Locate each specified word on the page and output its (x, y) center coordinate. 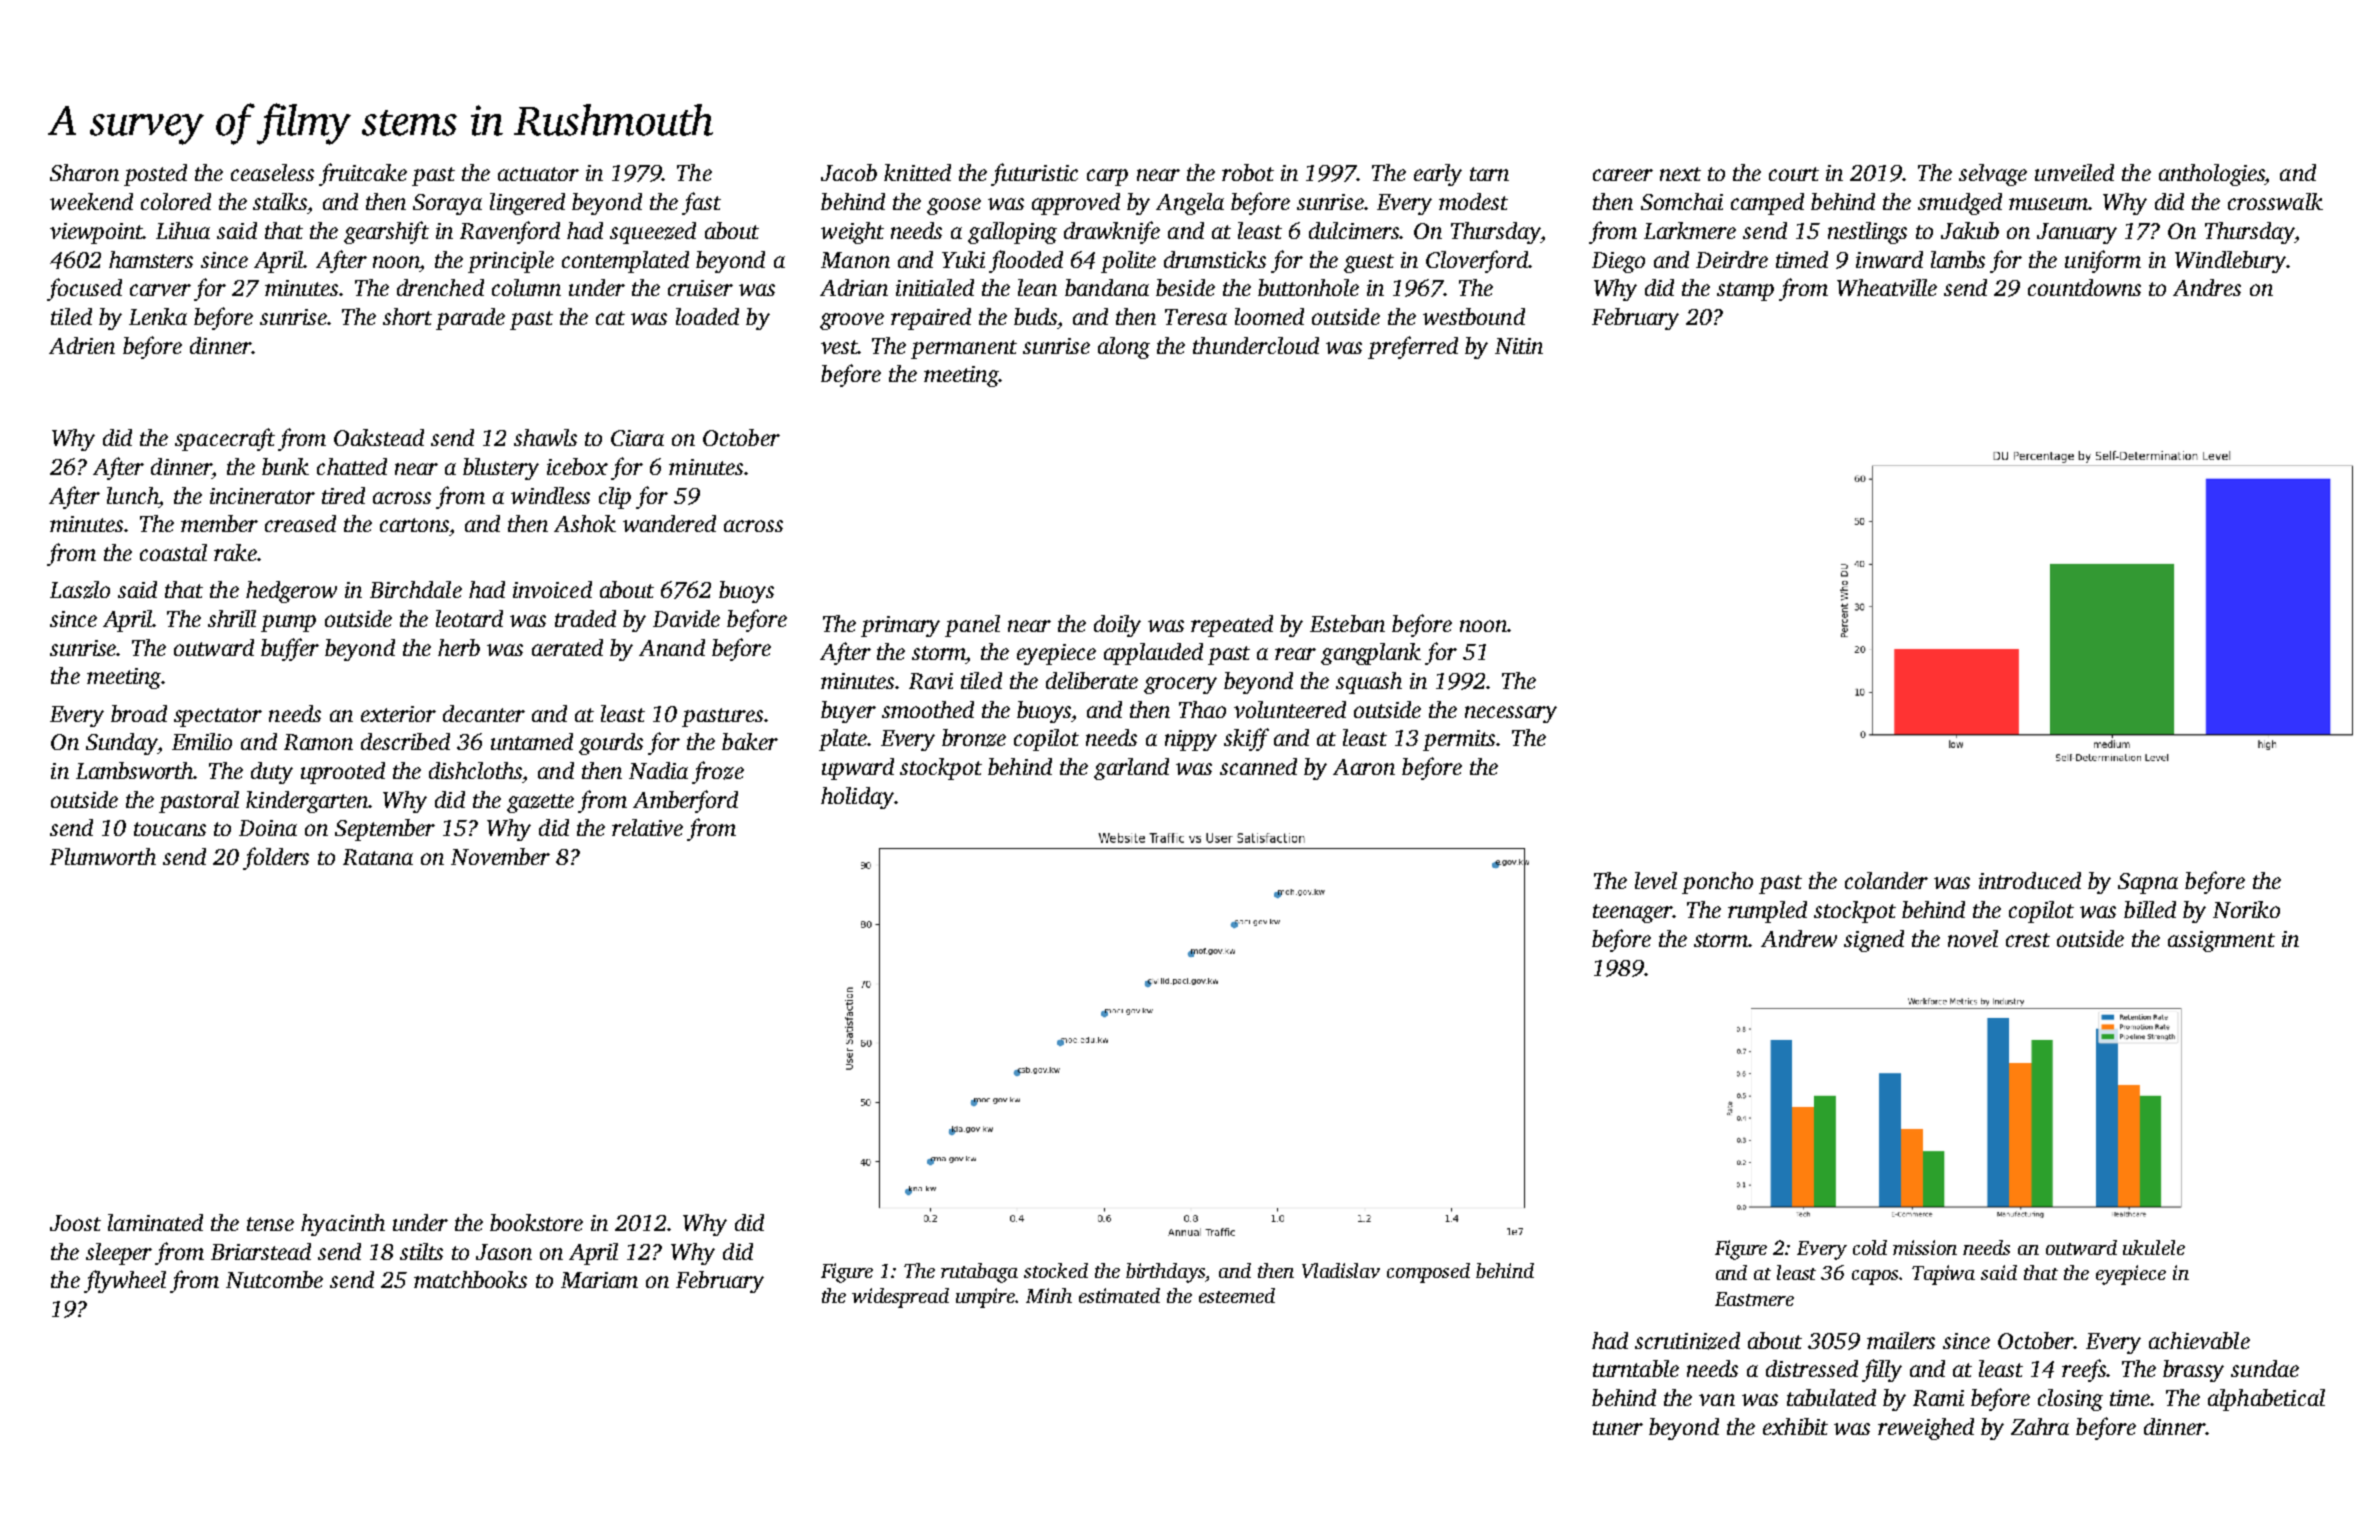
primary (900, 626)
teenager (1633, 913)
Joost (75, 1223)
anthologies (2212, 175)
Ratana (378, 857)
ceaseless (272, 172)
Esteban (1347, 623)
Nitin (1519, 346)
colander (1886, 880)
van (1717, 1400)
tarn (1489, 174)
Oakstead (379, 437)
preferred (1413, 347)
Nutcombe (274, 1279)
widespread (900, 1298)
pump (288, 623)
